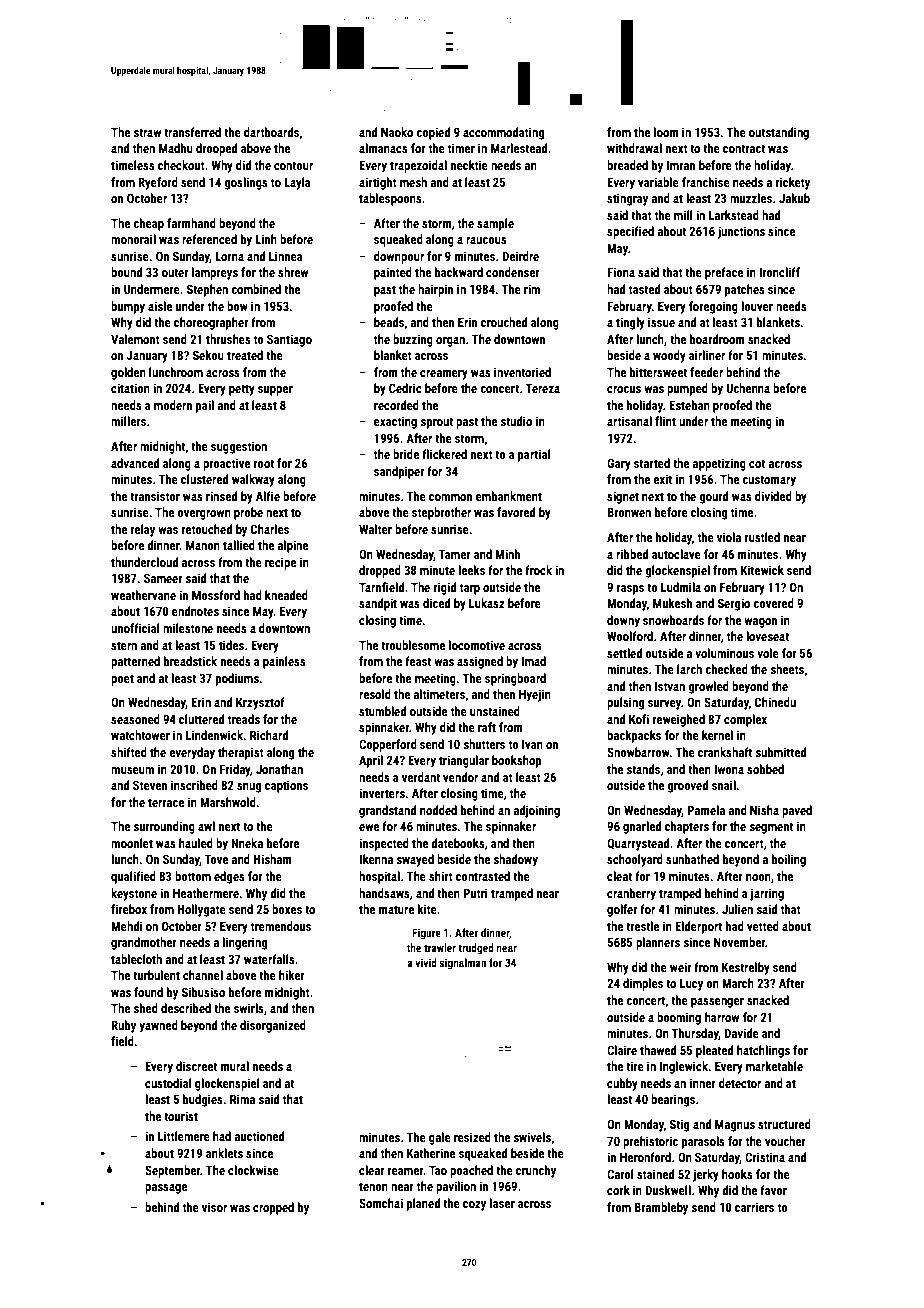 The height and width of the screenshot is (1308, 924). What do you see at coordinates (440, 1138) in the screenshot?
I see `gale` at bounding box center [440, 1138].
